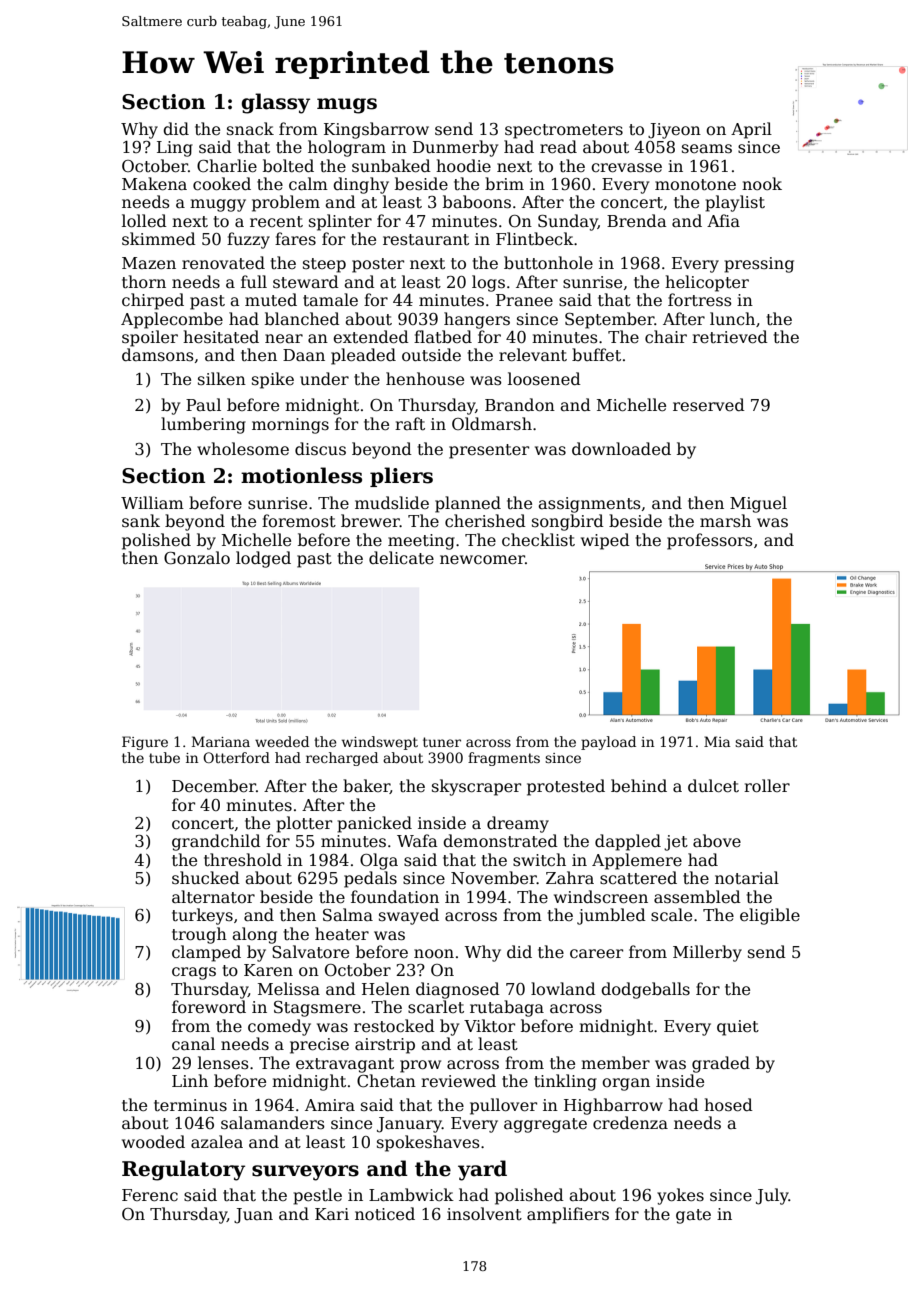 The width and height of the image is (924, 1308). Describe the element at coordinates (370, 879) in the image. I see `pedals` at that location.
